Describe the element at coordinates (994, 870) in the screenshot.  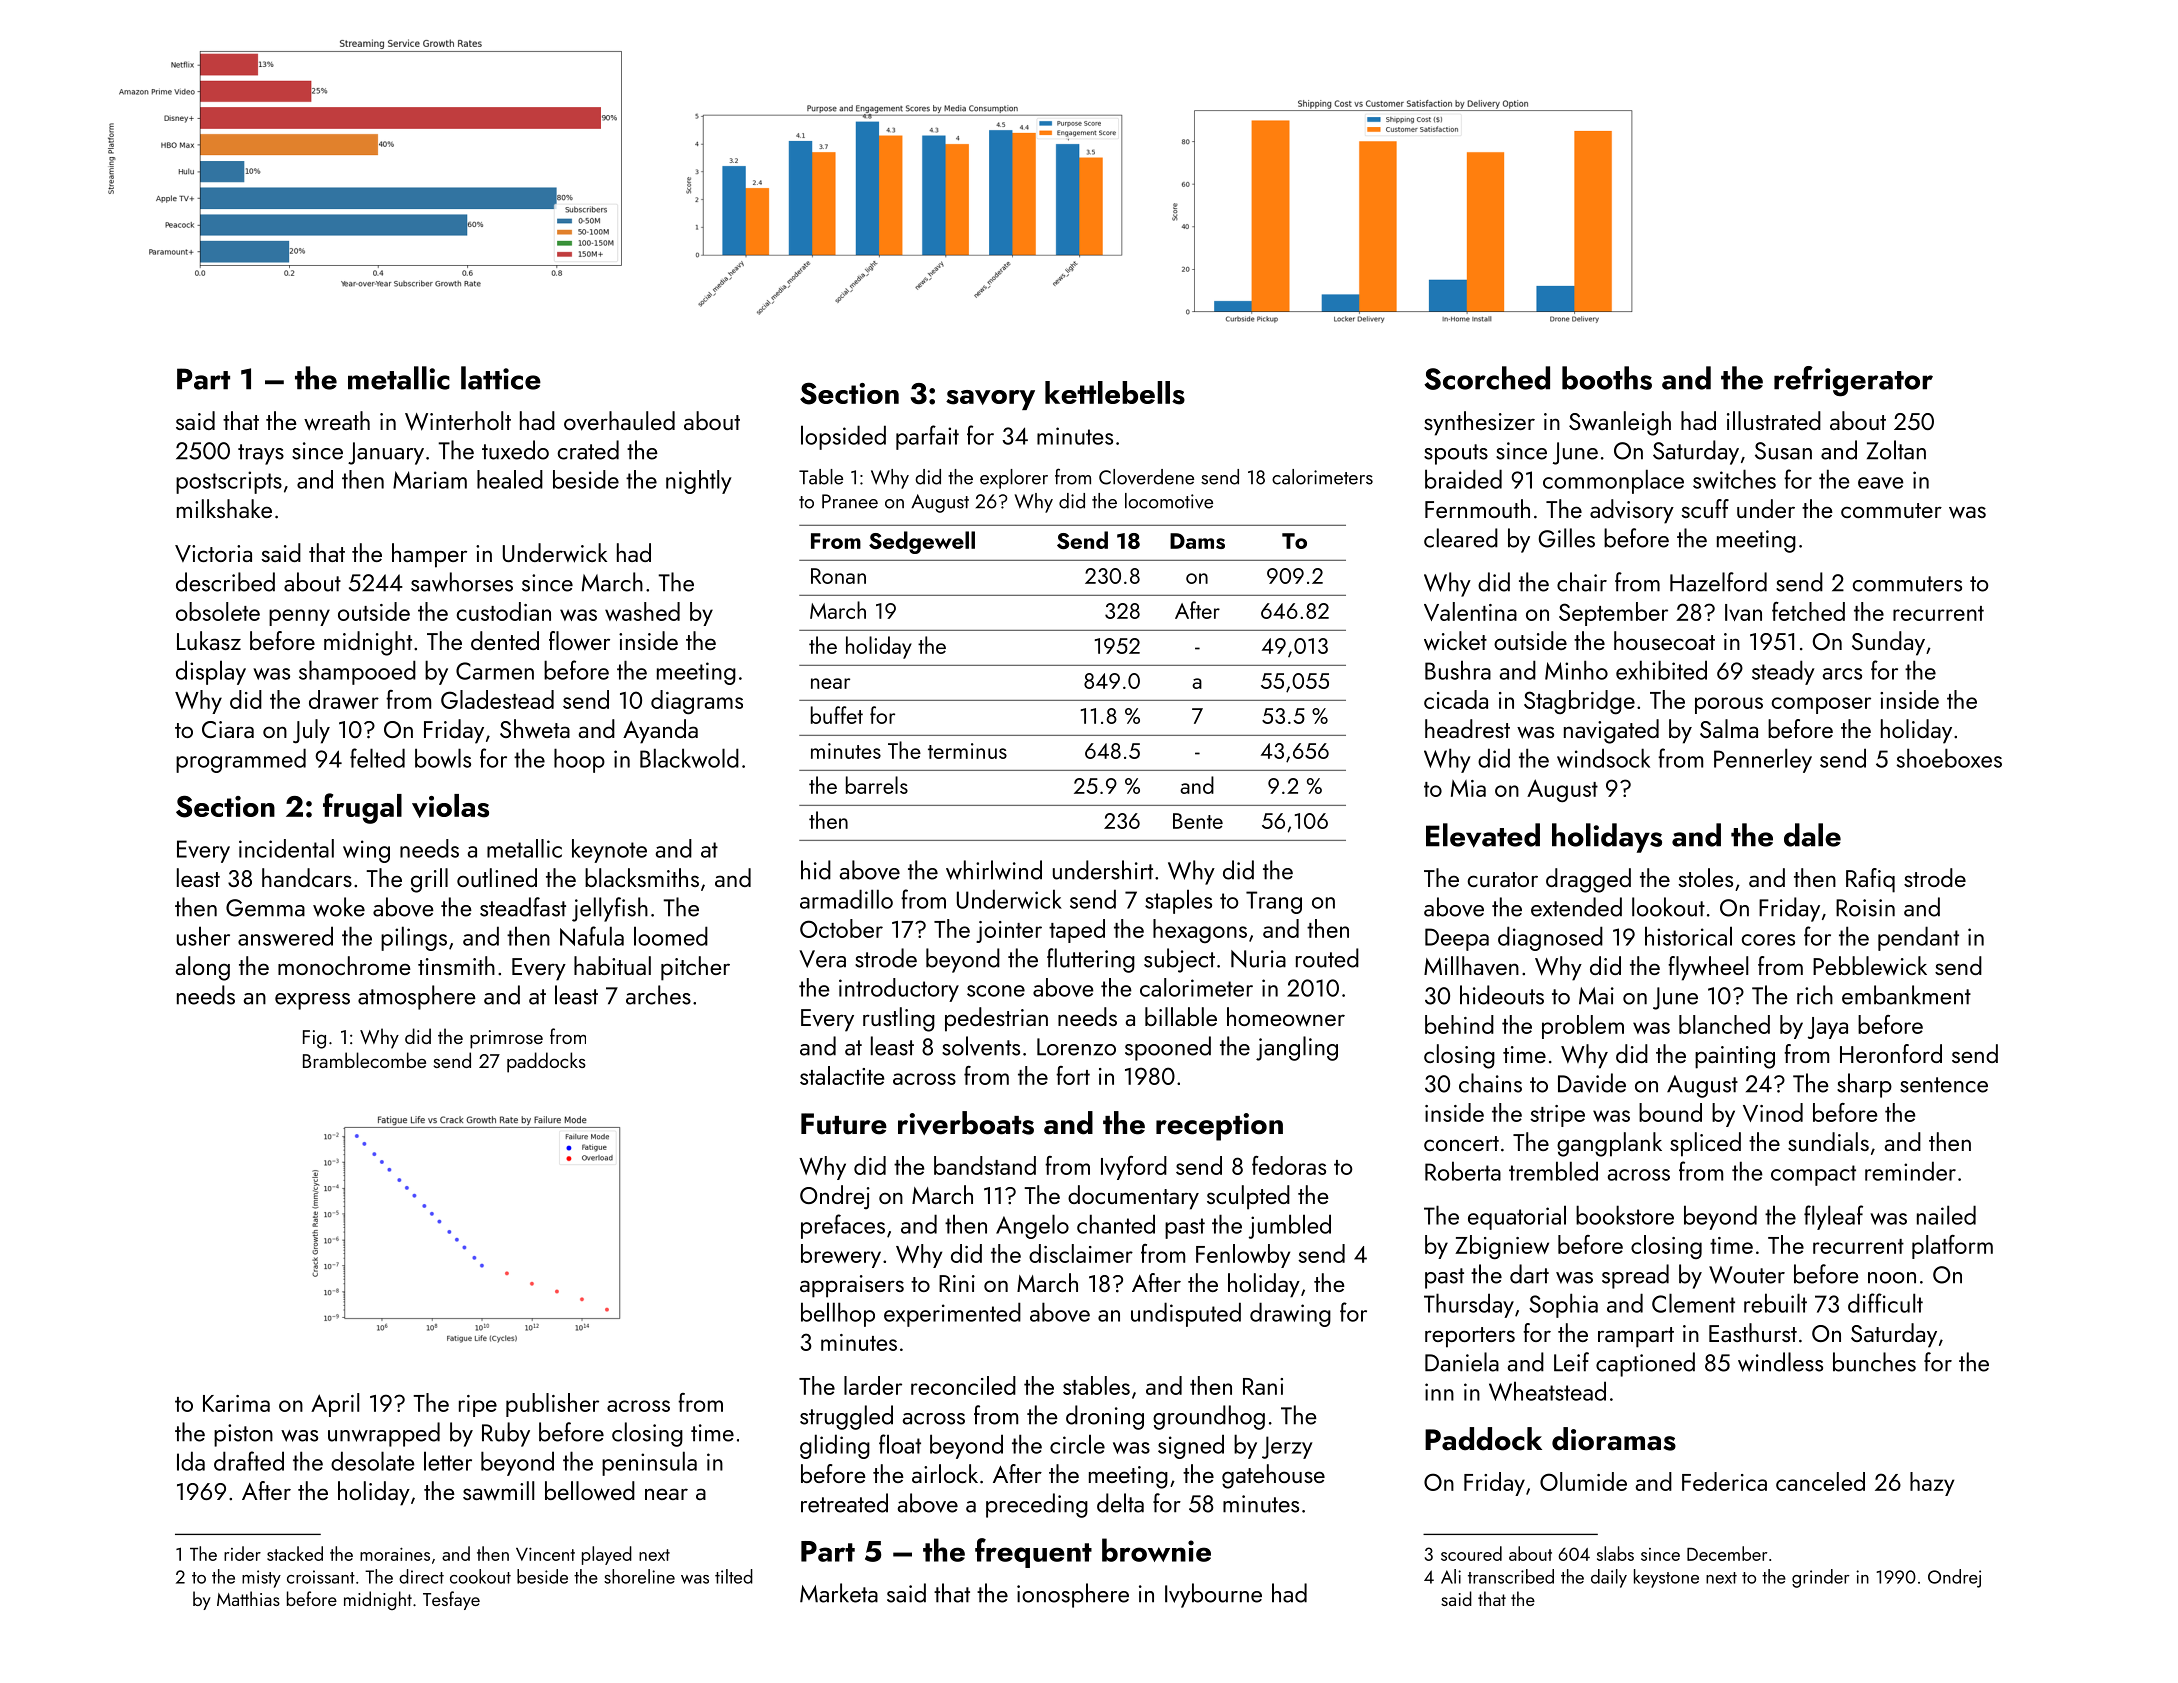
I see `whirlwind` at that location.
